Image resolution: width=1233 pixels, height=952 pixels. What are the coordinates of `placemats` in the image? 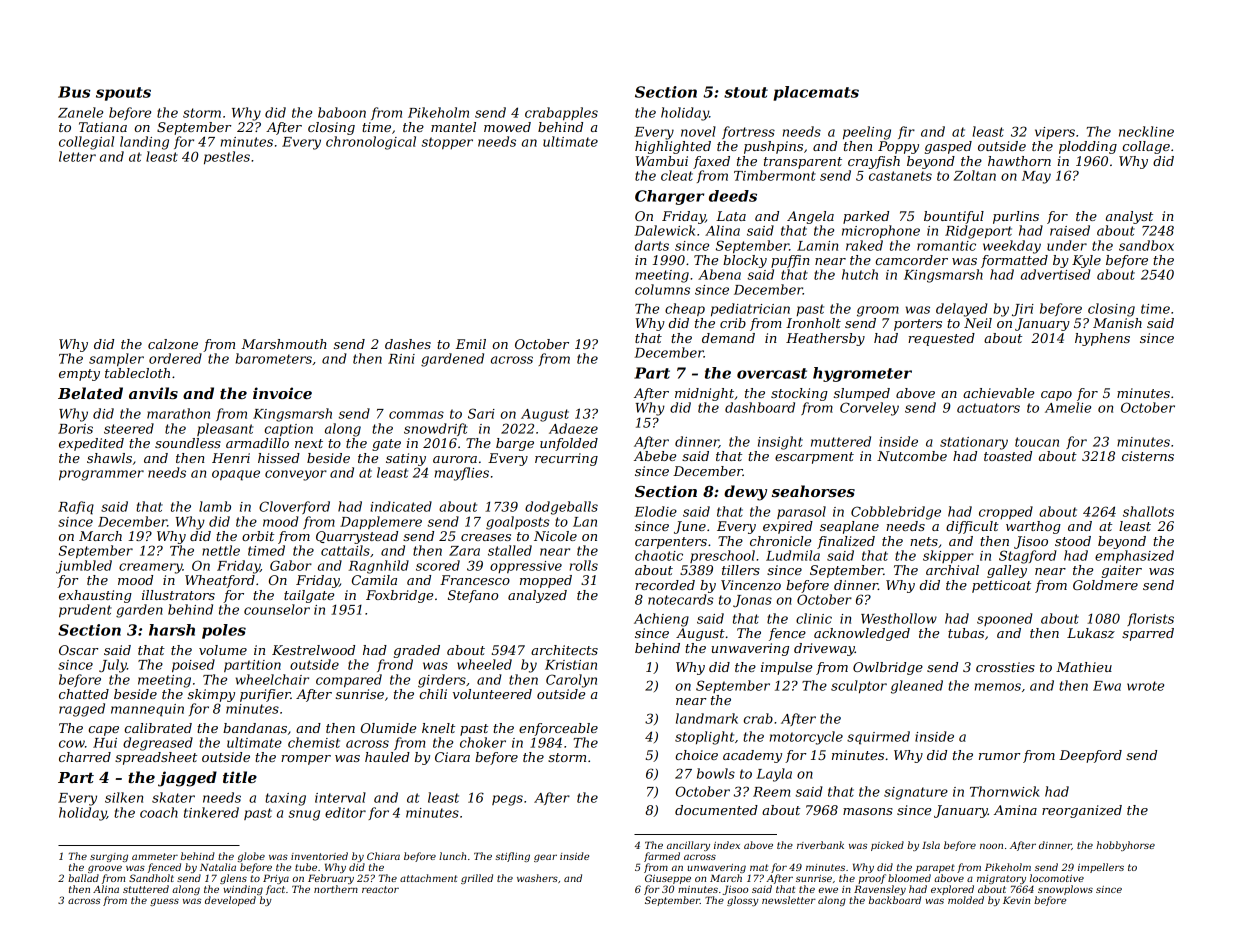 It's located at (816, 93).
